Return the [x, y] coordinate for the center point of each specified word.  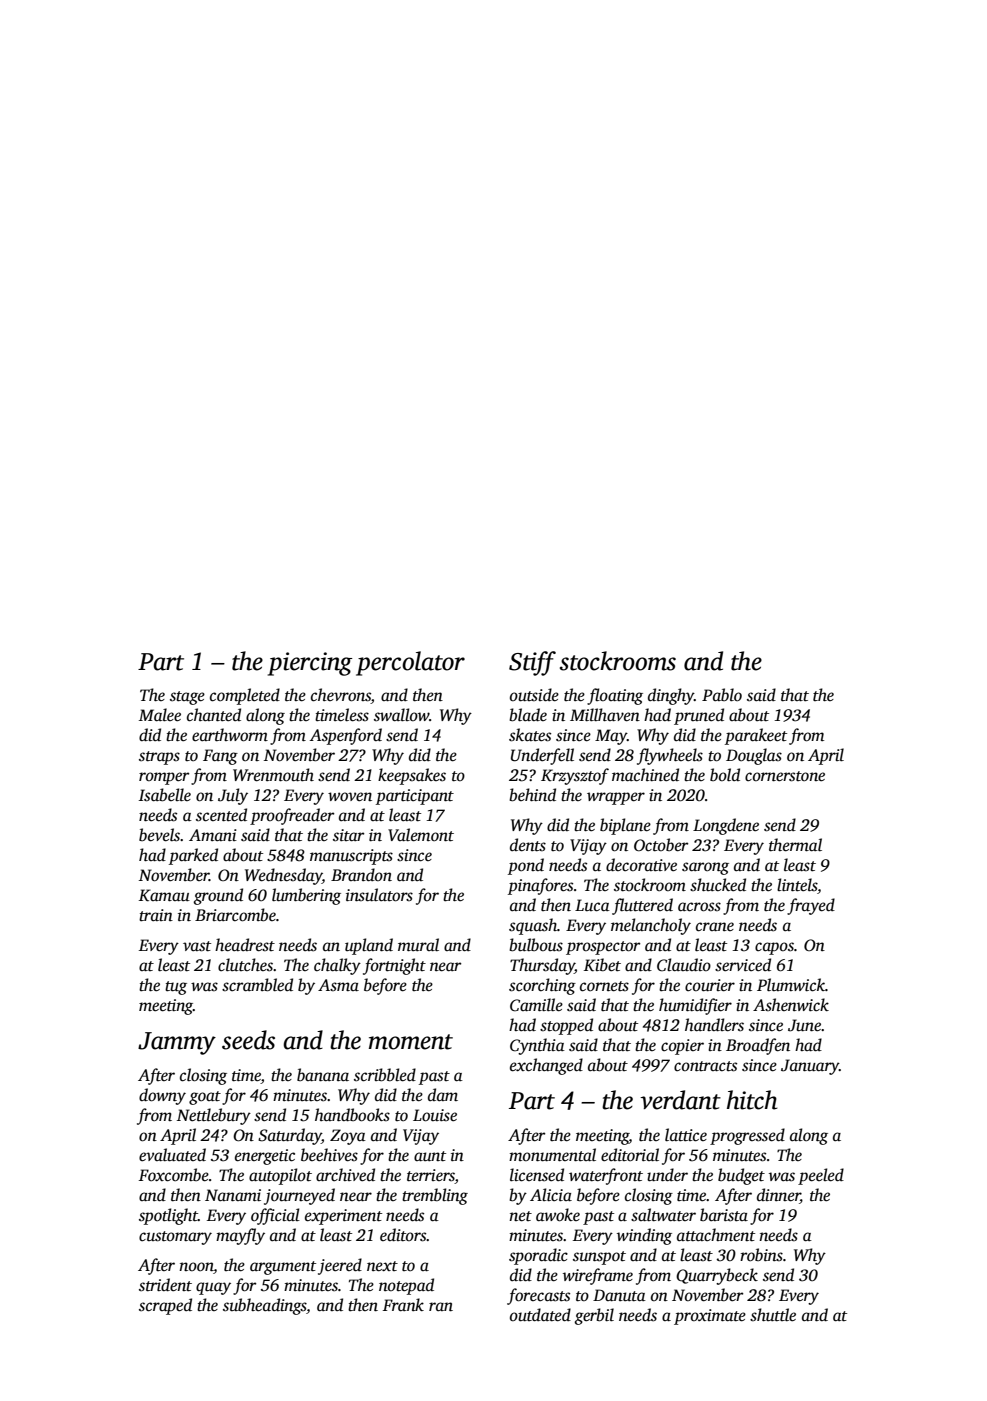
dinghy [671, 696]
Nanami [233, 1195]
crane [715, 927]
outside [534, 695]
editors [403, 1235]
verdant [680, 1100]
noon [196, 1266]
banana [323, 1074]
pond [526, 866]
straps [159, 758]
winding [644, 1236]
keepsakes [412, 776]
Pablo [722, 694]
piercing [310, 664]
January [810, 1067]
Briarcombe [235, 915]
